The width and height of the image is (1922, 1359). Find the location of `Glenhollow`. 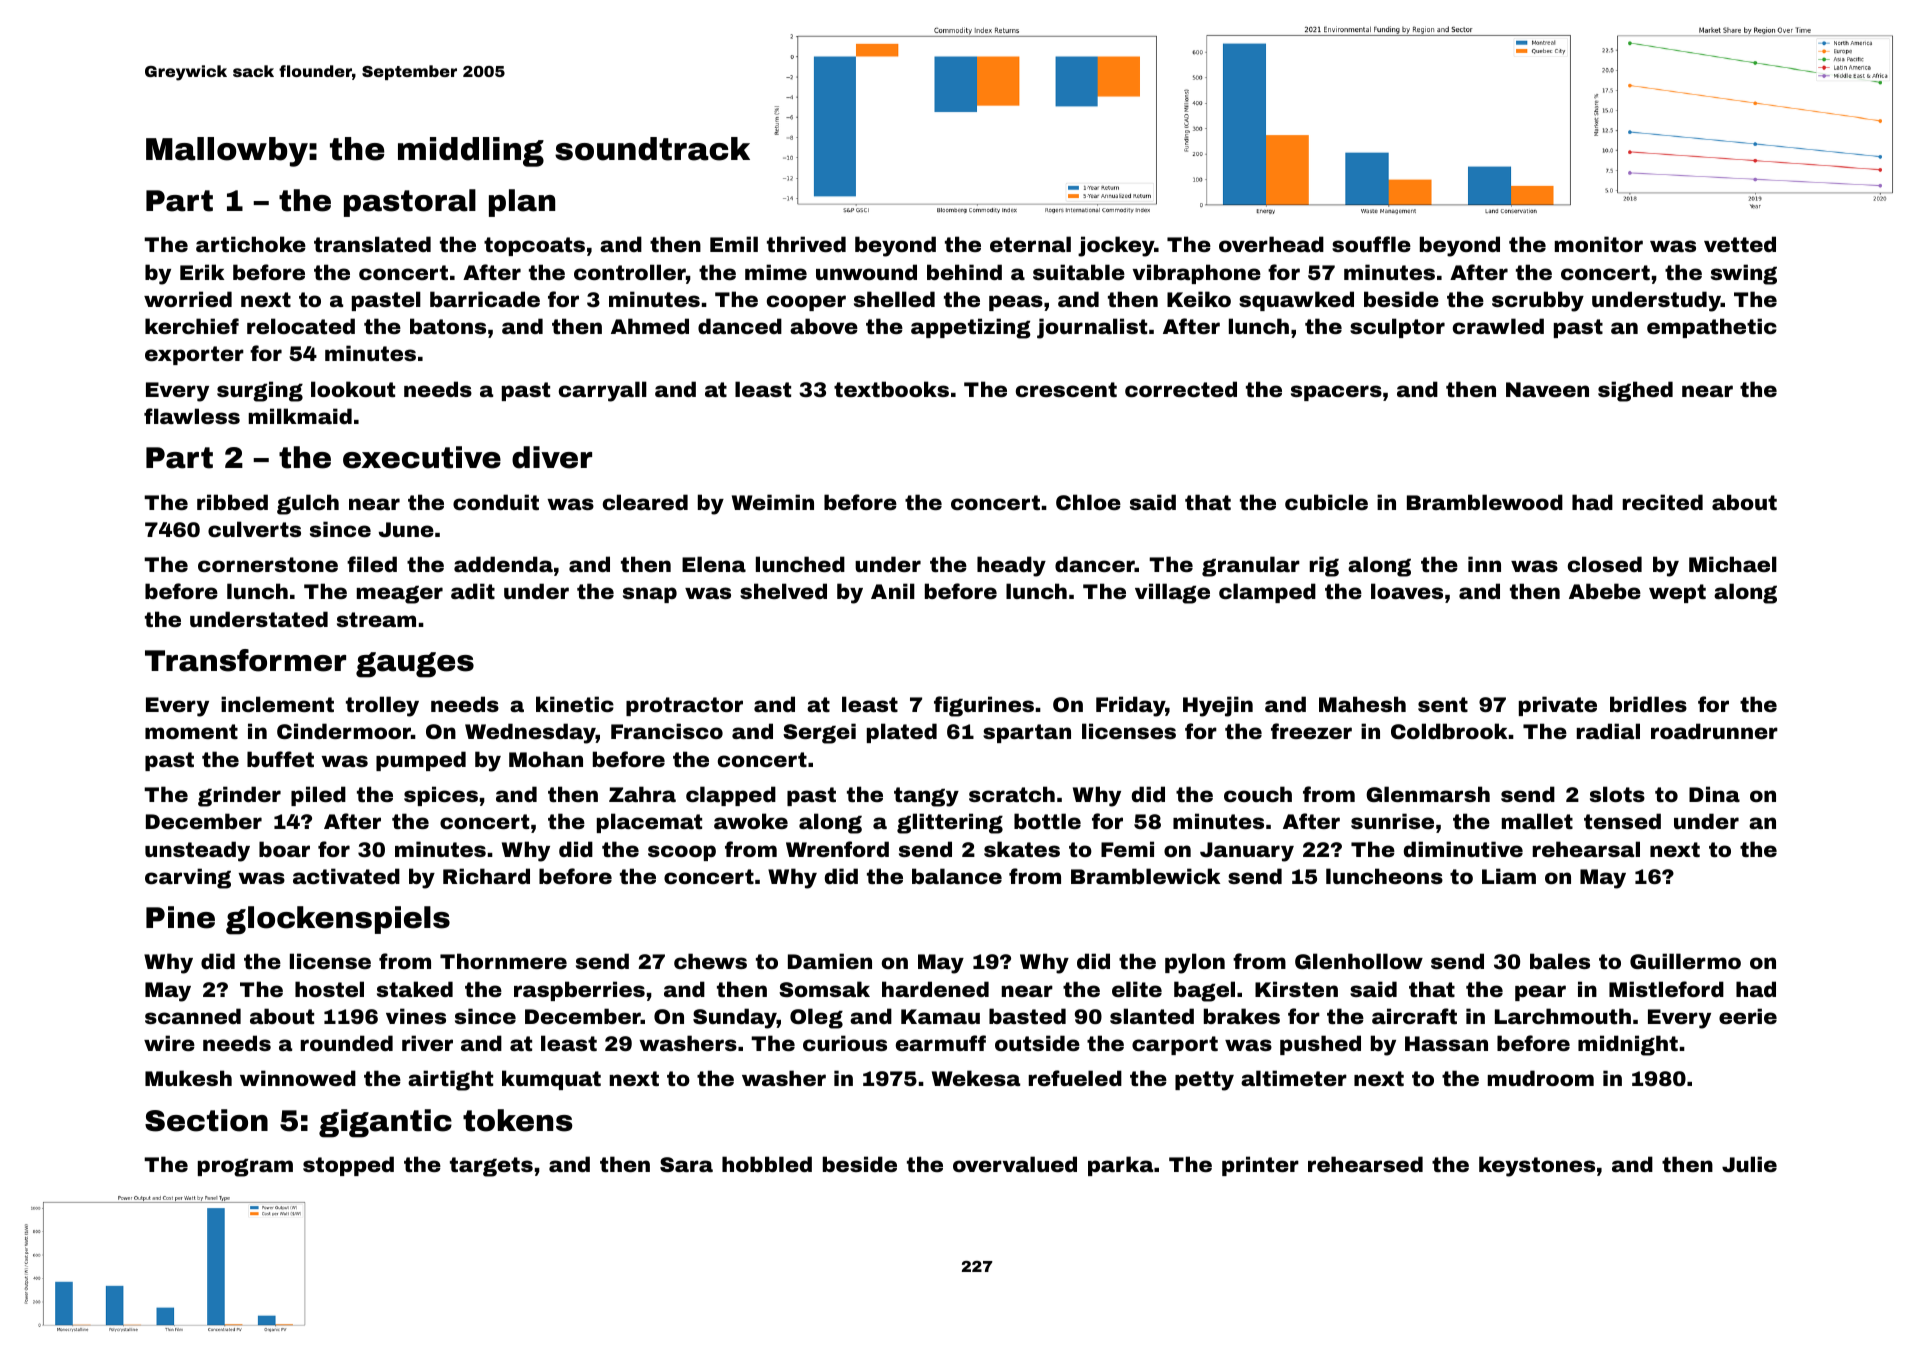

Glenhollow is located at coordinates (1359, 961).
